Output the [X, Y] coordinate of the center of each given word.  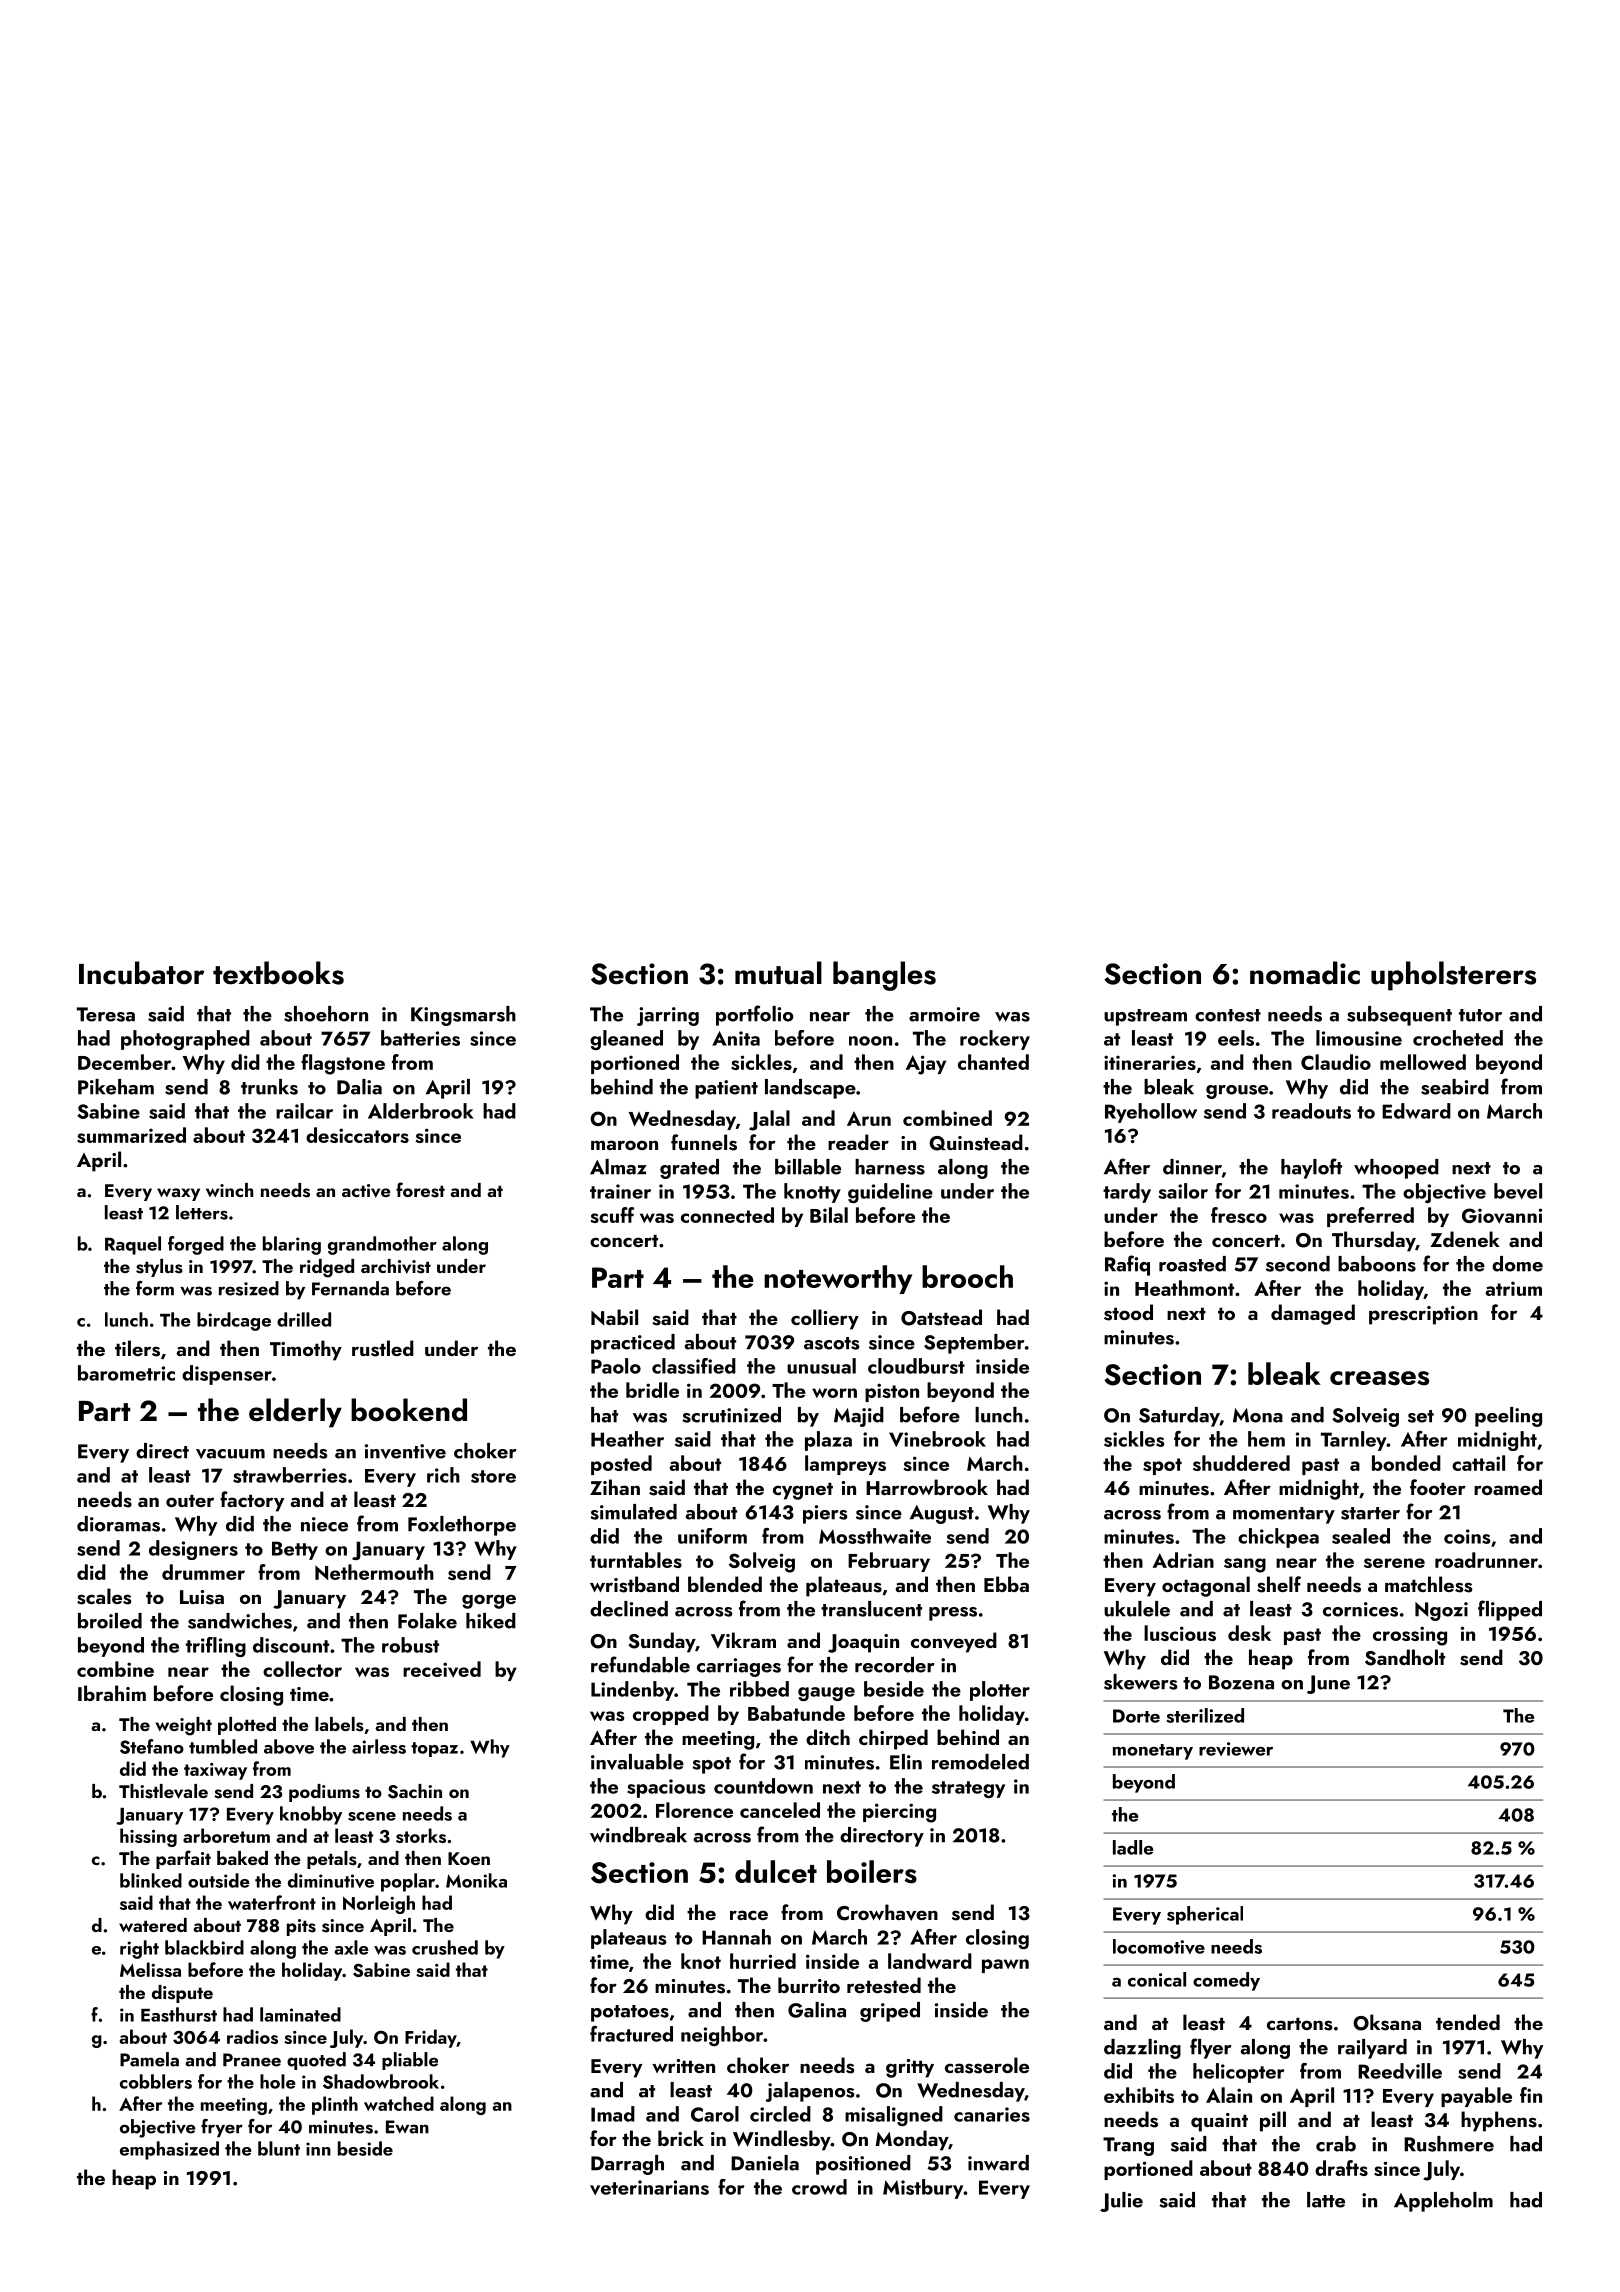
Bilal [829, 1215]
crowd [819, 2187]
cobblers [156, 2081]
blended [725, 1584]
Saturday [1179, 1417]
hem [1266, 1439]
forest [420, 1190]
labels [339, 1724]
